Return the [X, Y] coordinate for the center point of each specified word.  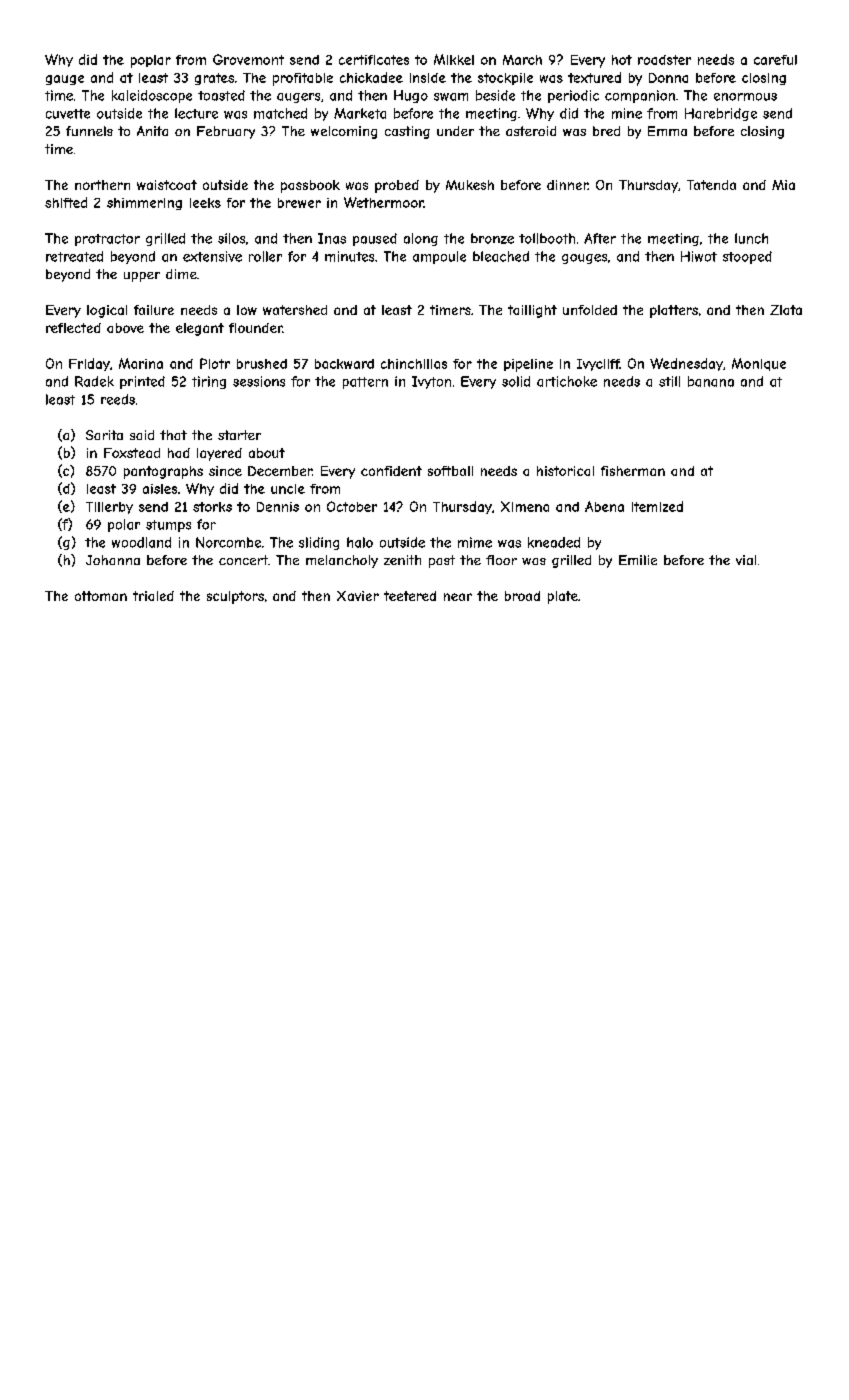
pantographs [163, 472]
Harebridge [721, 114]
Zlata [786, 310]
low [247, 310]
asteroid [531, 131]
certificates [374, 60]
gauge [65, 80]
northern [102, 185]
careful [775, 60]
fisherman [633, 471]
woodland [141, 542]
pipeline [528, 365]
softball [450, 471]
